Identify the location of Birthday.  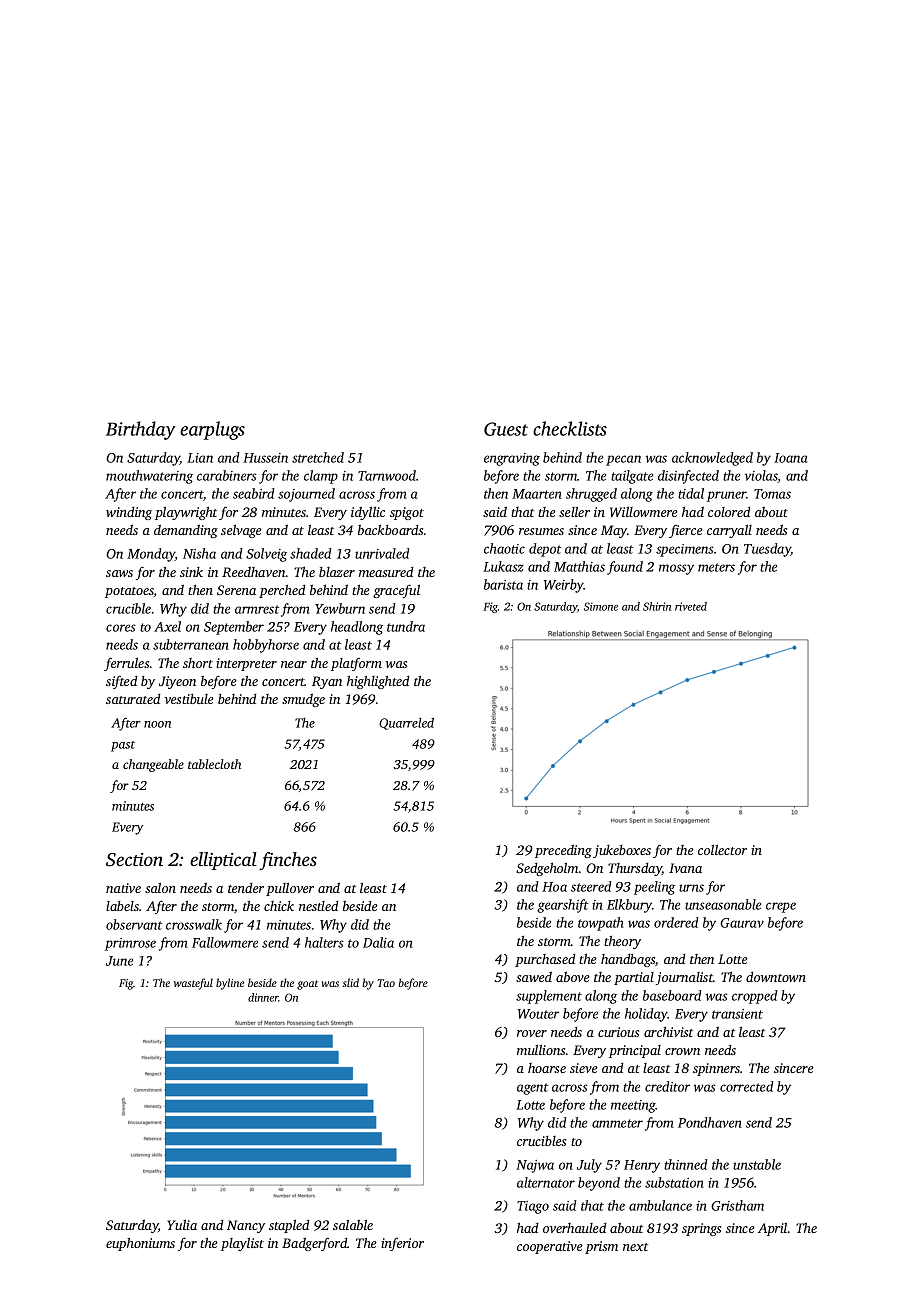
(140, 430).
